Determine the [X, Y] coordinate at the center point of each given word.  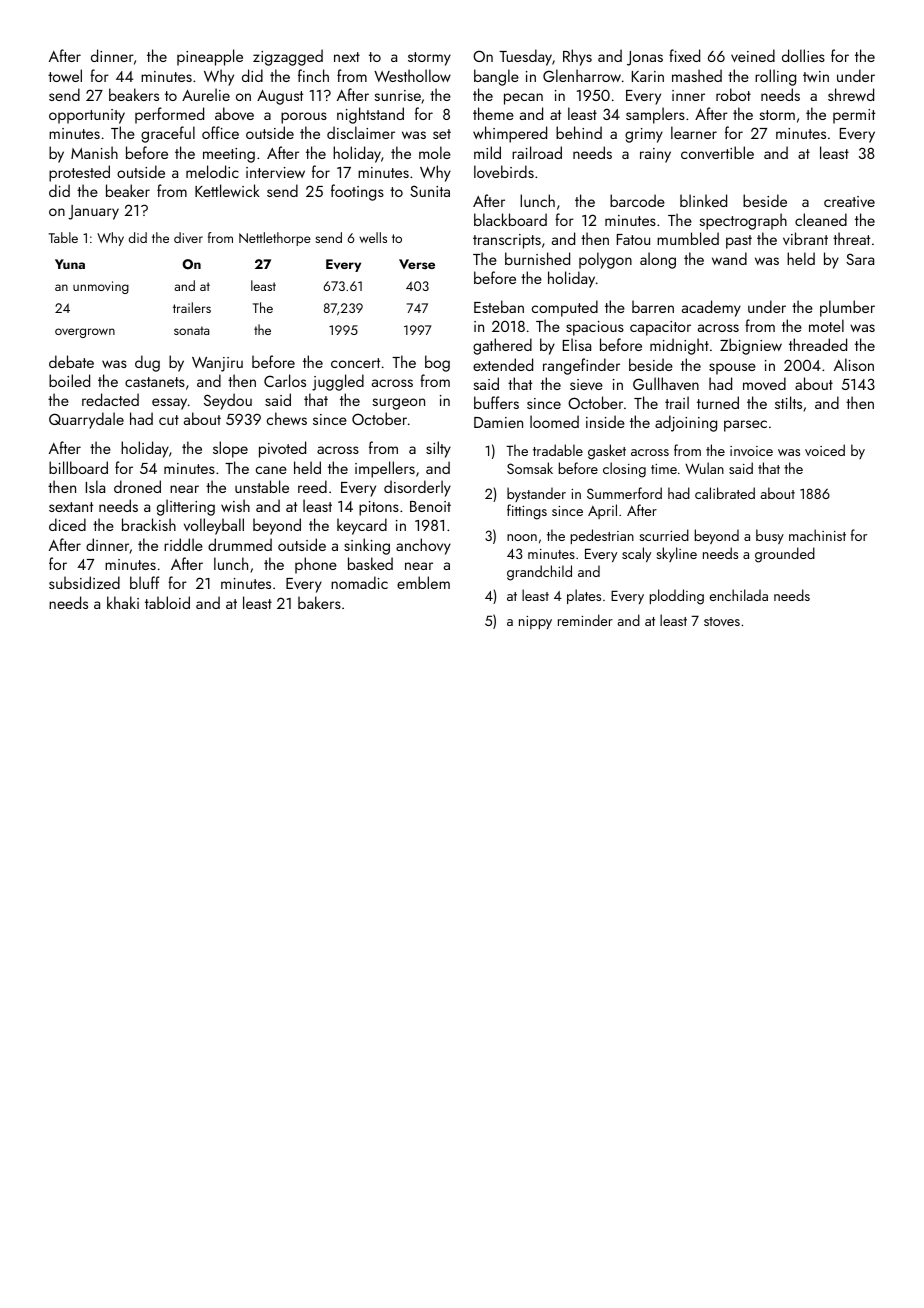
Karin [648, 76]
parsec [745, 426]
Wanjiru [217, 364]
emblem [423, 582]
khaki [123, 602]
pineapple [210, 57]
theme [493, 113]
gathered [502, 346]
